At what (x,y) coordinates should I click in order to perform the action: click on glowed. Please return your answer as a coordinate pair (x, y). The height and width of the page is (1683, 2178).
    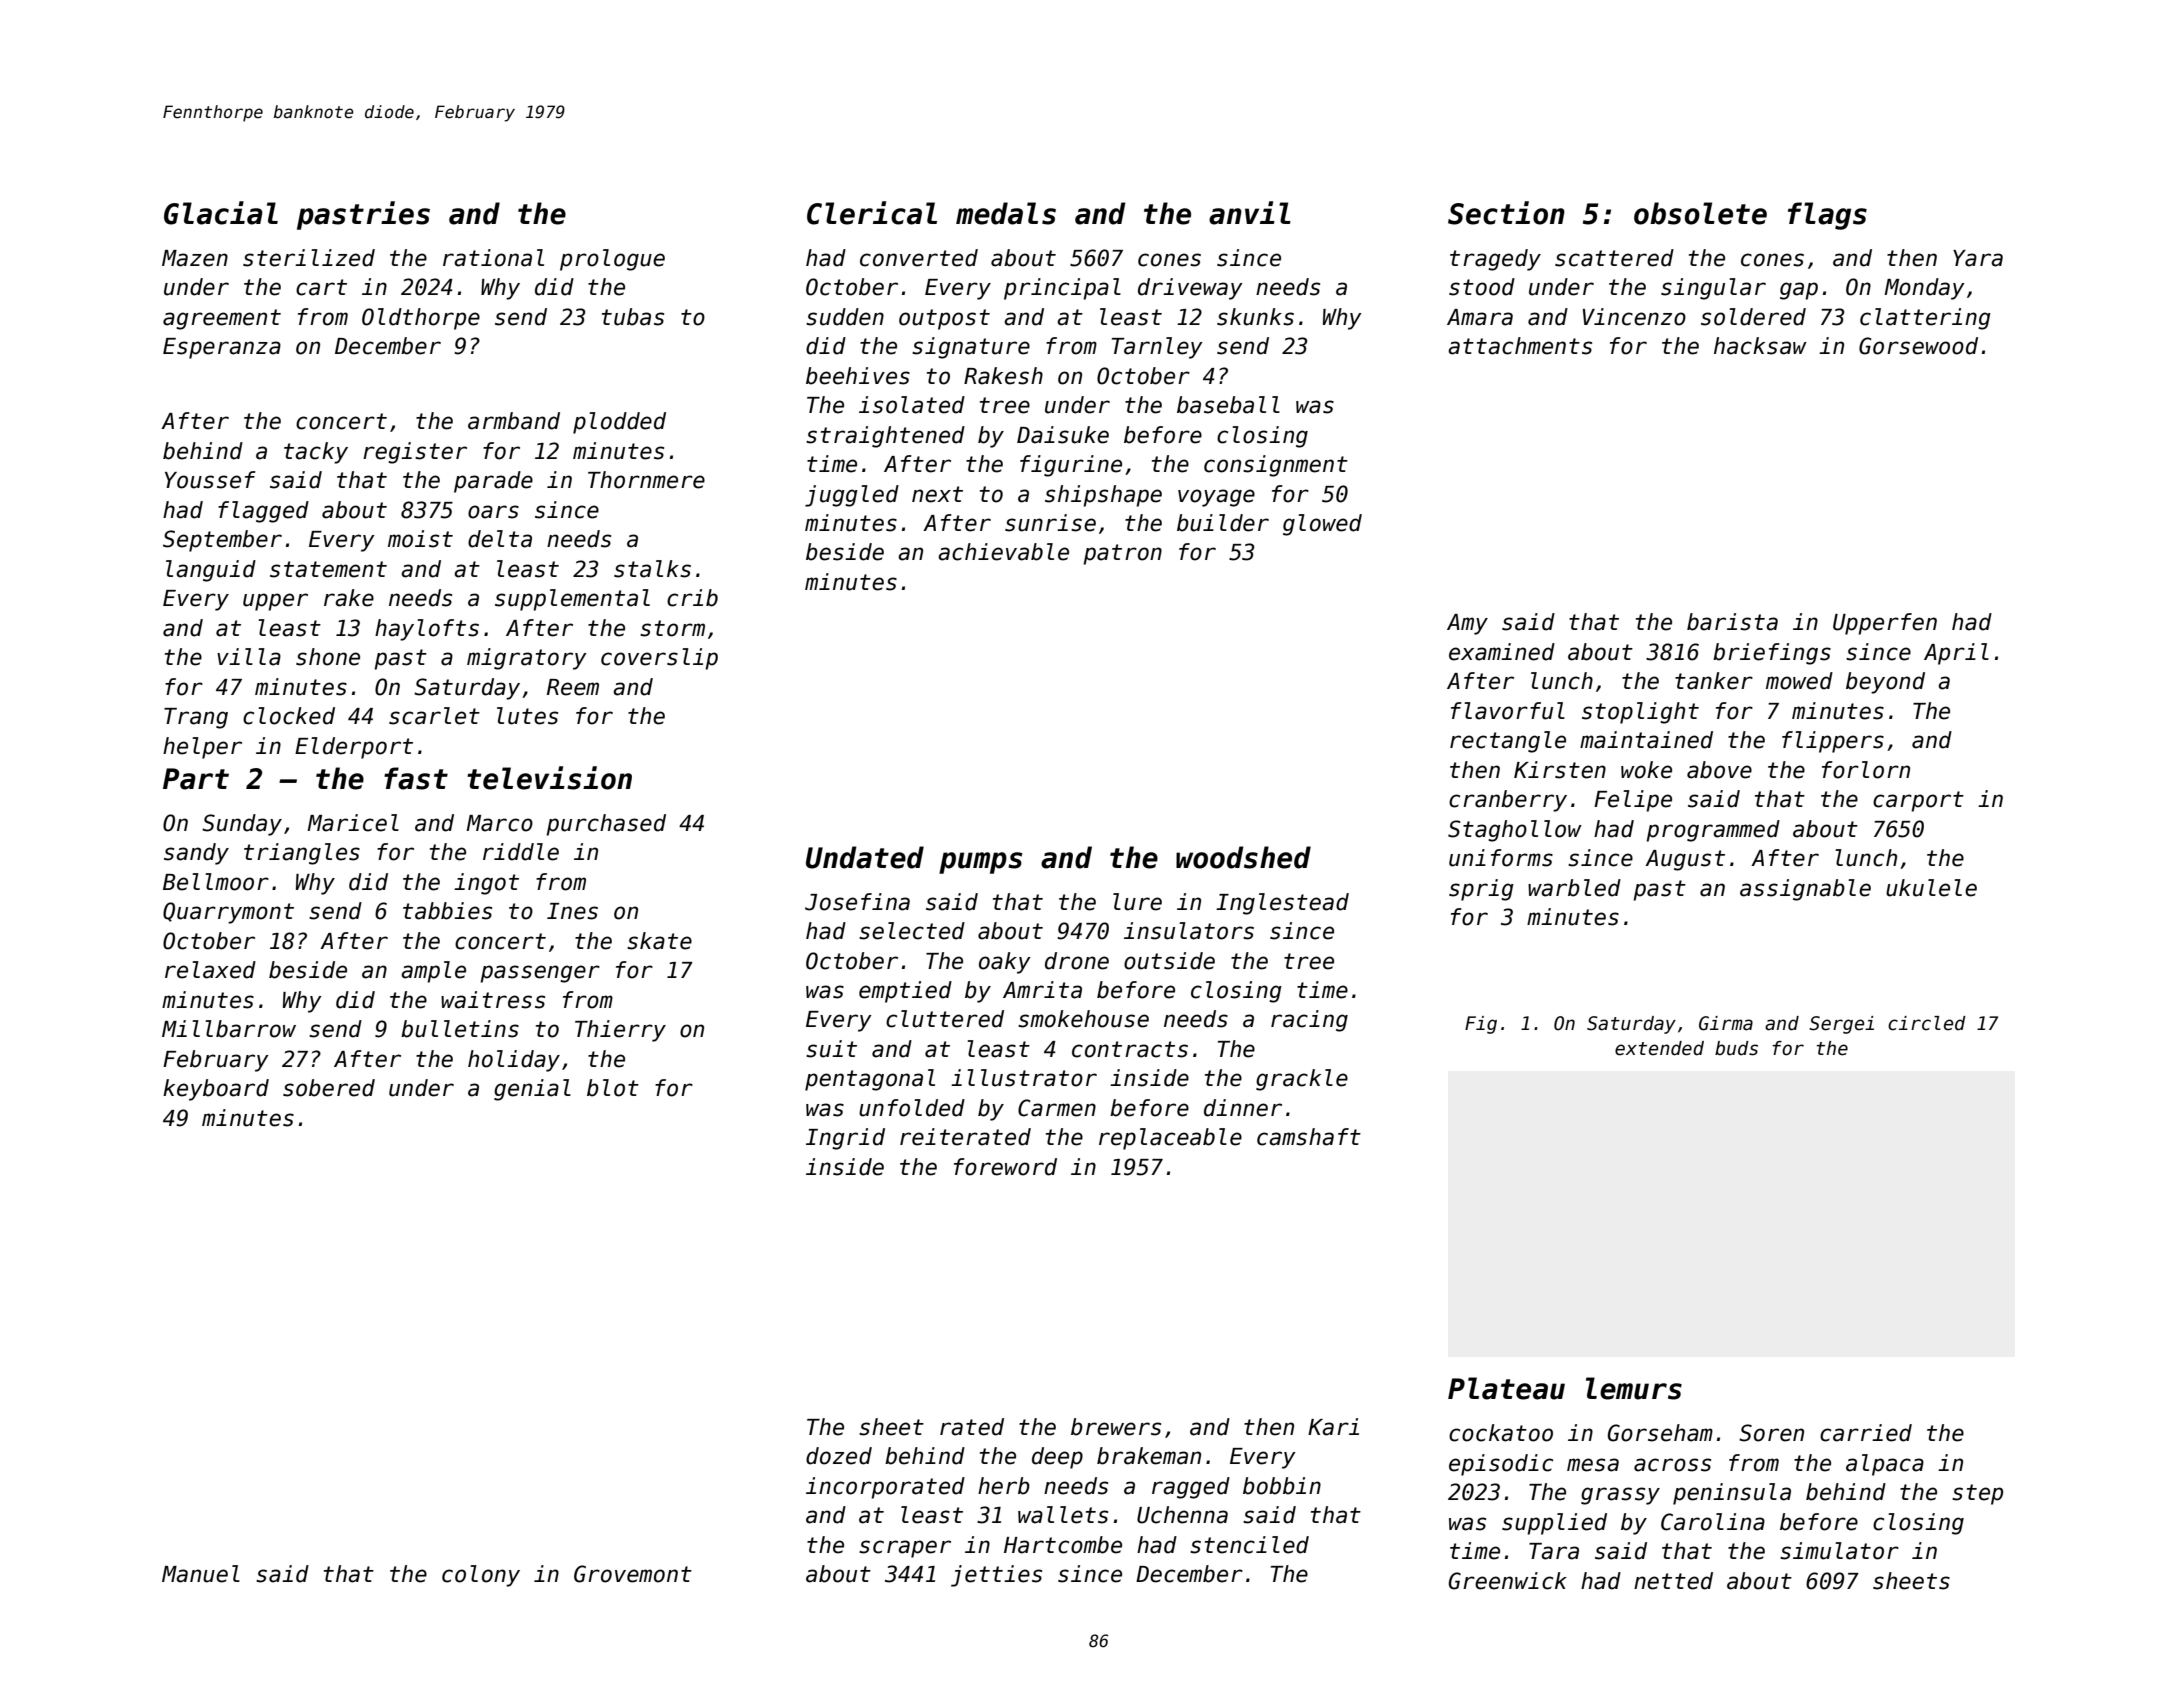
    Looking at the image, I should click on (1322, 525).
